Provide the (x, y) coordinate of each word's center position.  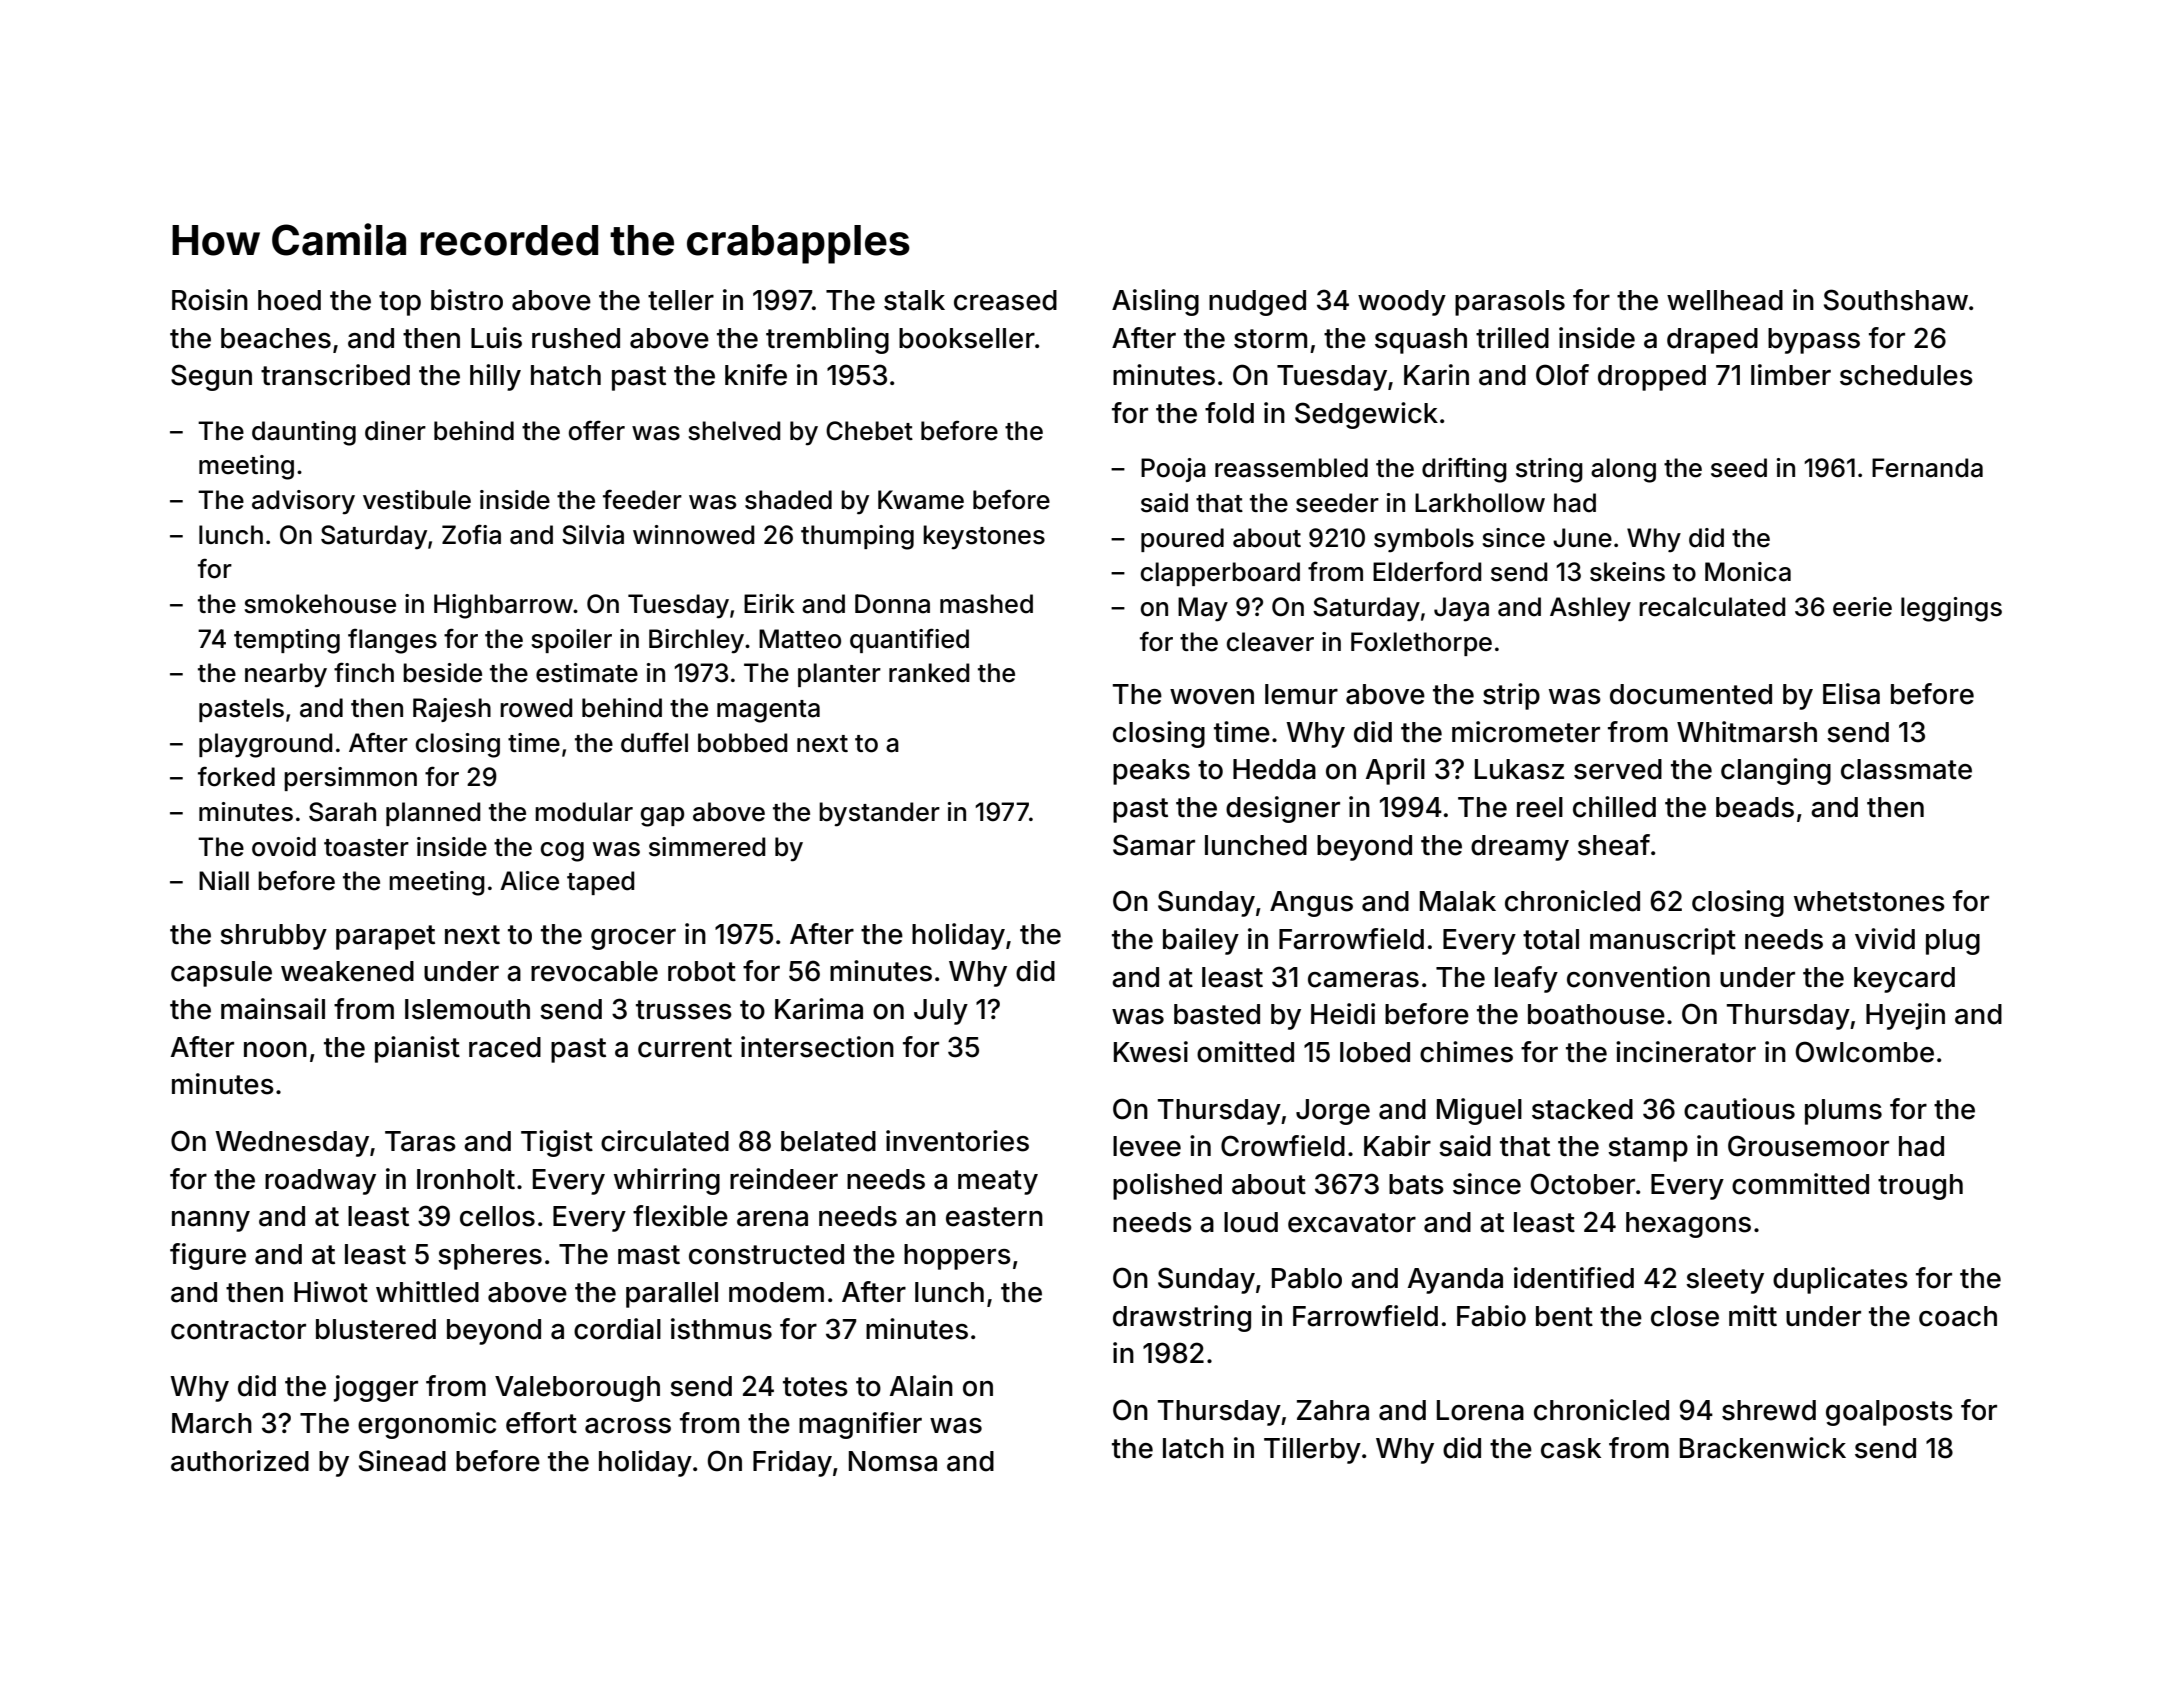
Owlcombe (1865, 1052)
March (212, 1423)
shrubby (273, 937)
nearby (286, 675)
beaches (276, 338)
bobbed (742, 743)
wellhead (1725, 300)
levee (1147, 1146)
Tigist (557, 1143)
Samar (1154, 845)
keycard (1904, 980)
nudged (1257, 303)
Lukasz (1519, 769)
